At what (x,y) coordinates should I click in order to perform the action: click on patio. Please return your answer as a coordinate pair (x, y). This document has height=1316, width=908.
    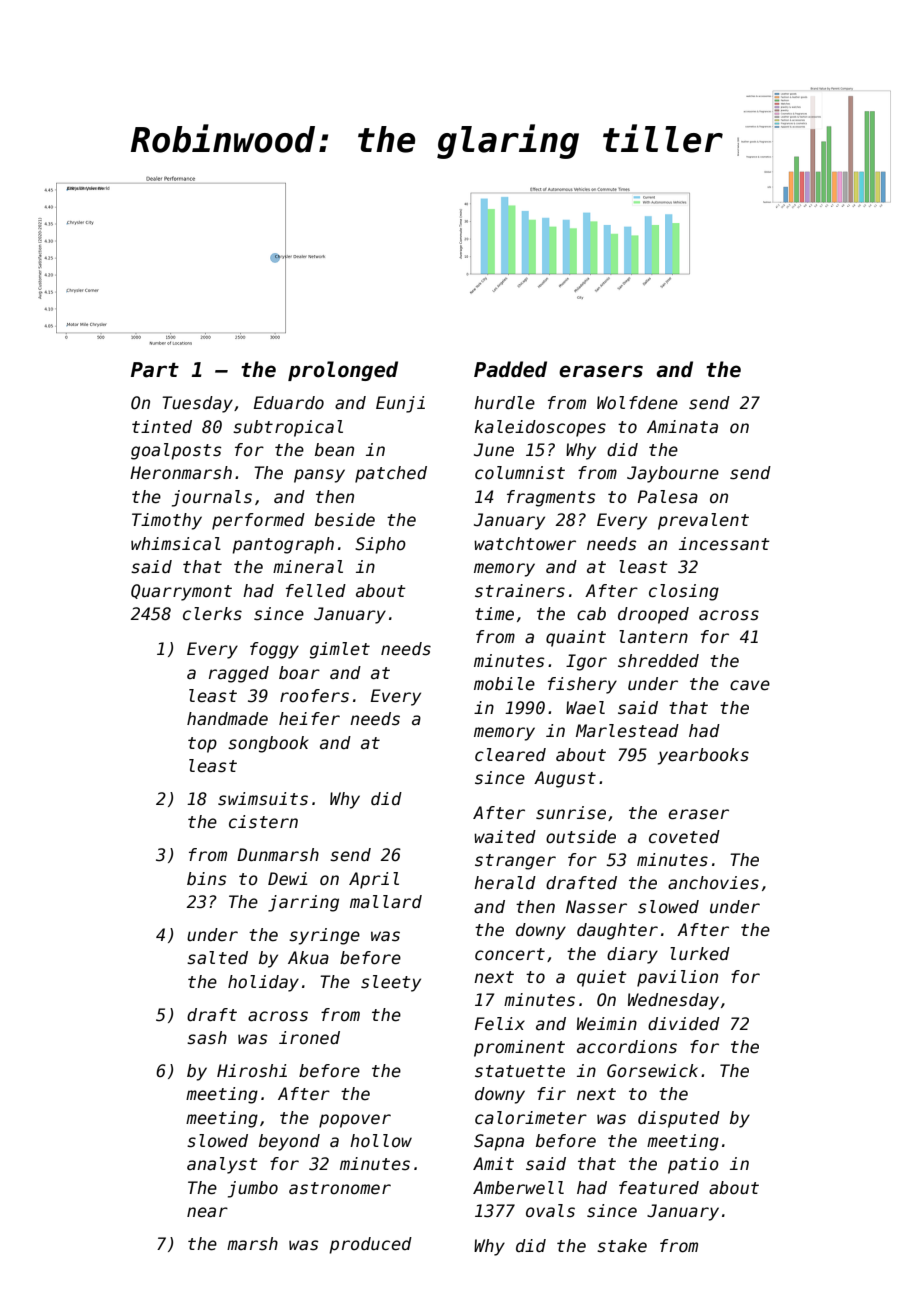
    Looking at the image, I should click on (693, 1165).
